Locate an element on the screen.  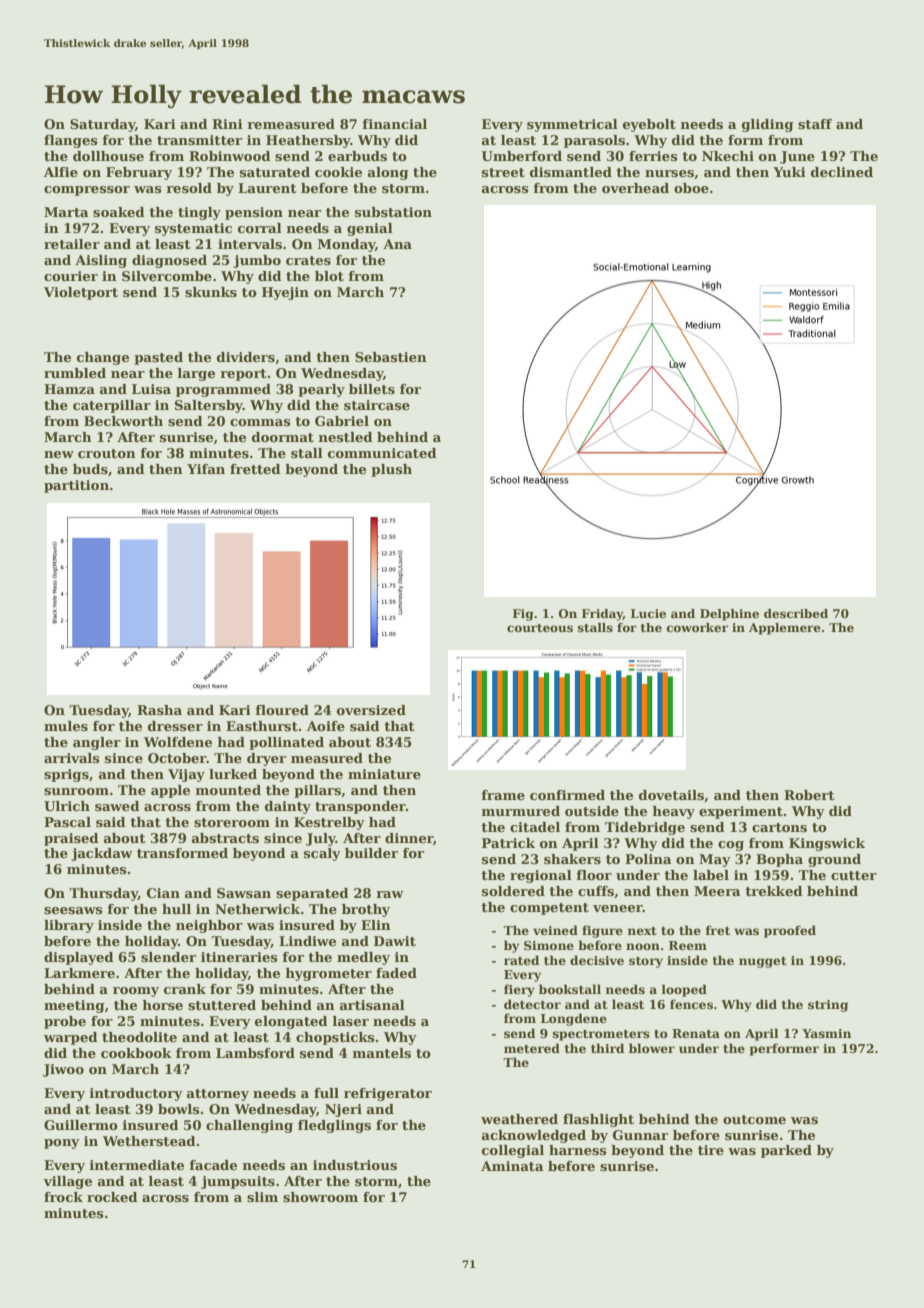
genial is located at coordinates (370, 229).
